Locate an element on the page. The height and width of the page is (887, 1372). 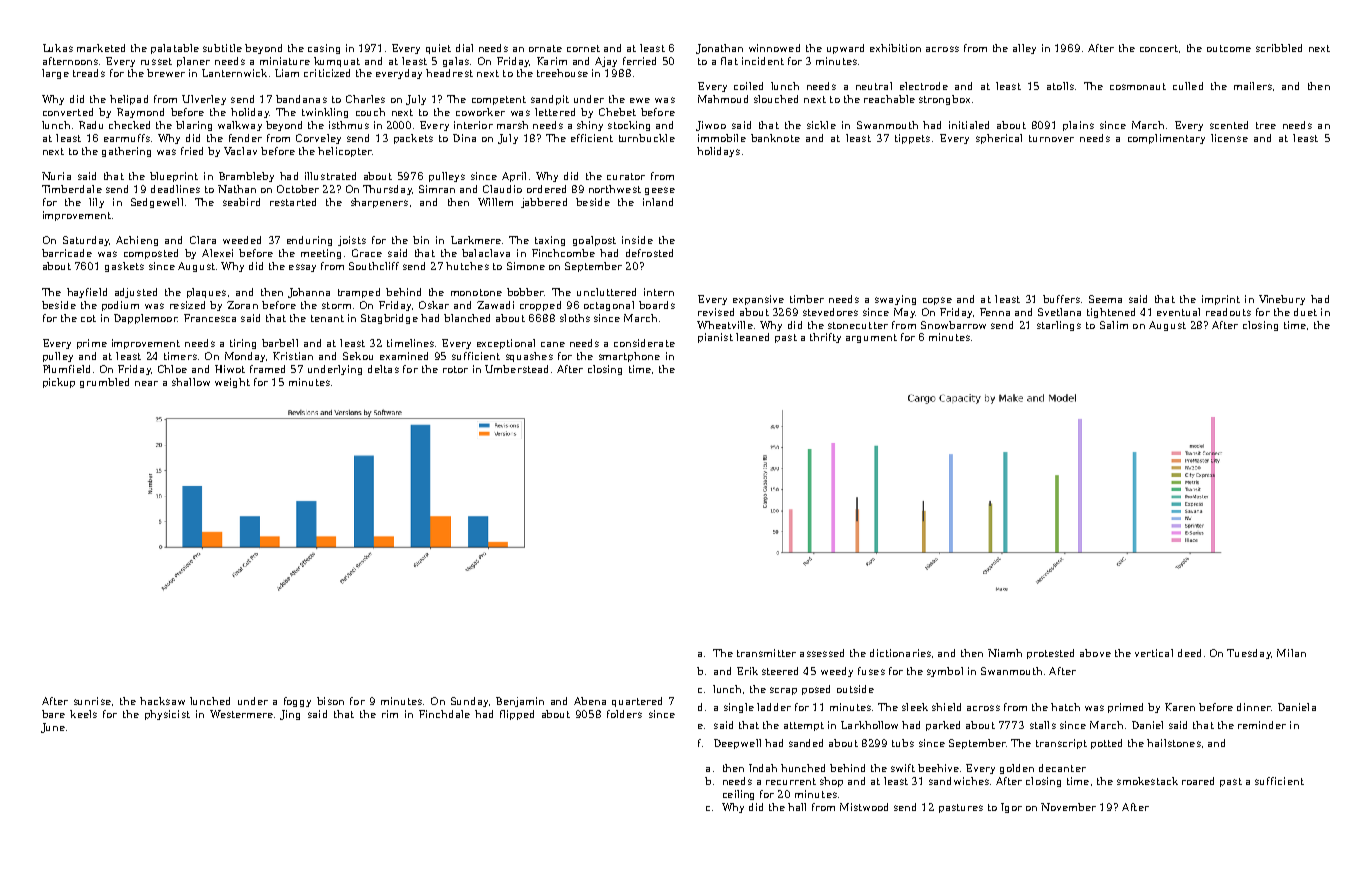
complimentary is located at coordinates (1166, 139).
